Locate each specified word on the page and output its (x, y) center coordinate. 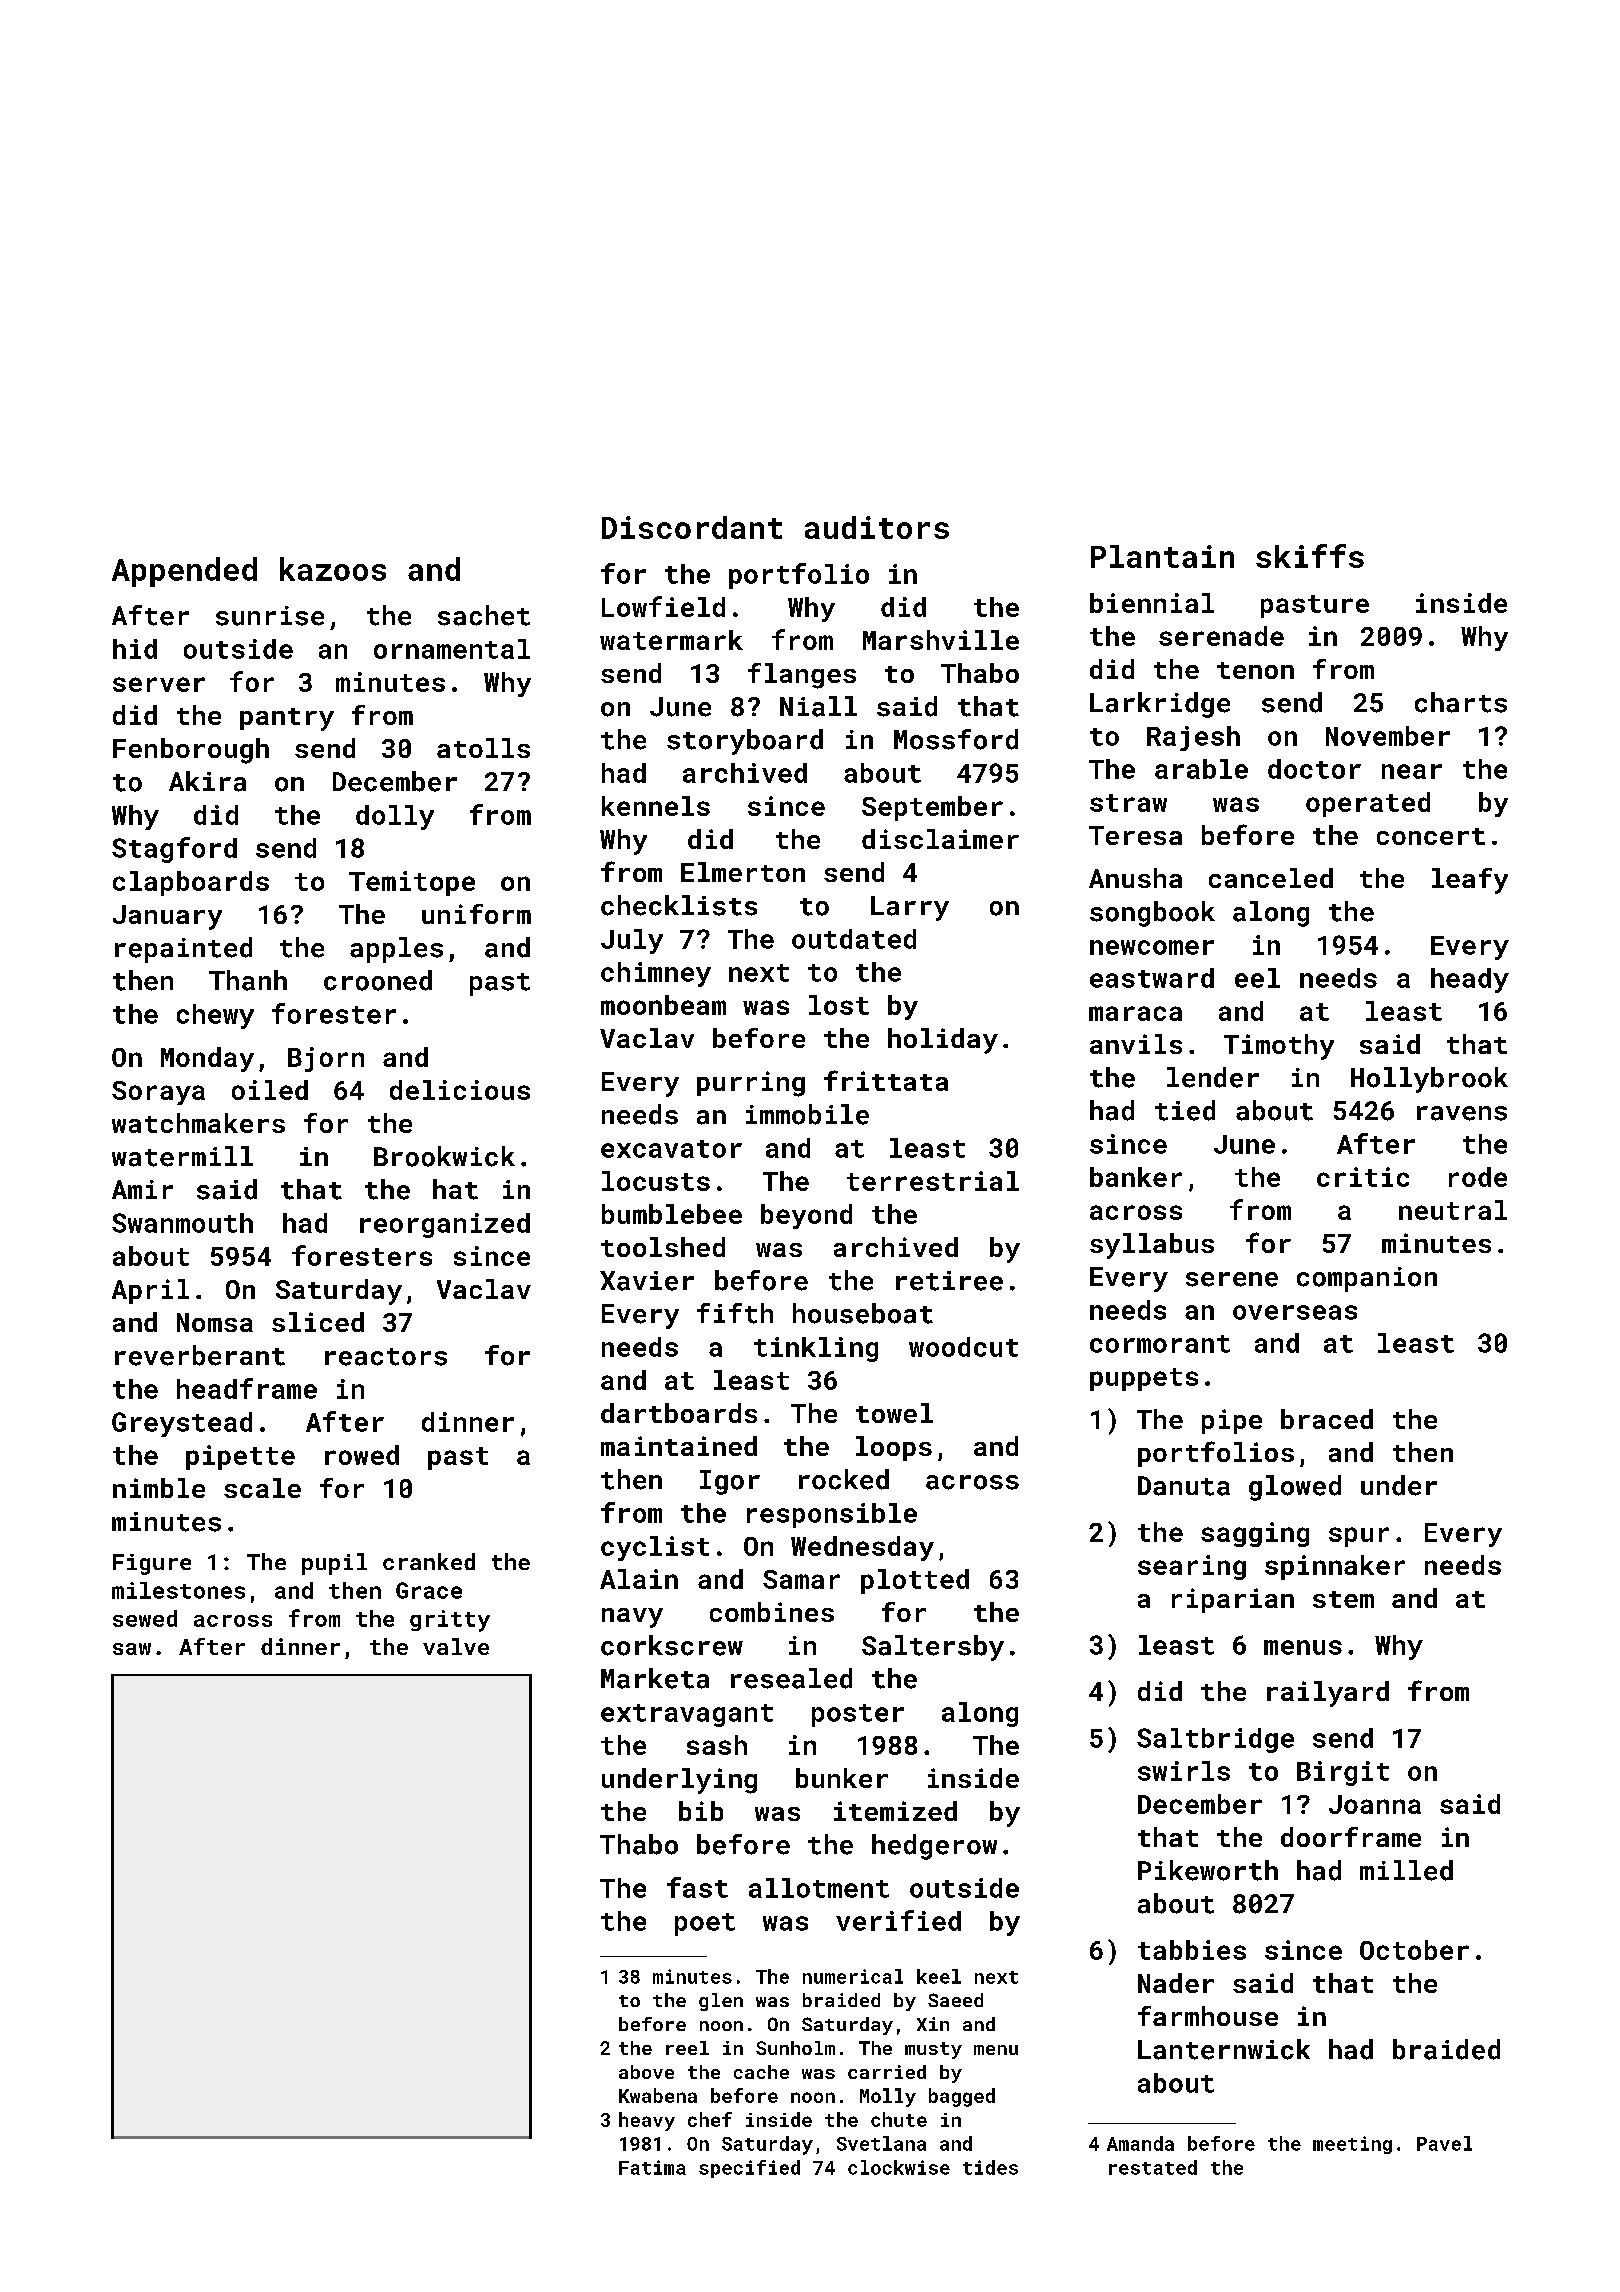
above (646, 2072)
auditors (877, 527)
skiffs (1310, 556)
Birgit (1343, 1773)
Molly (888, 2097)
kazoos (333, 569)
